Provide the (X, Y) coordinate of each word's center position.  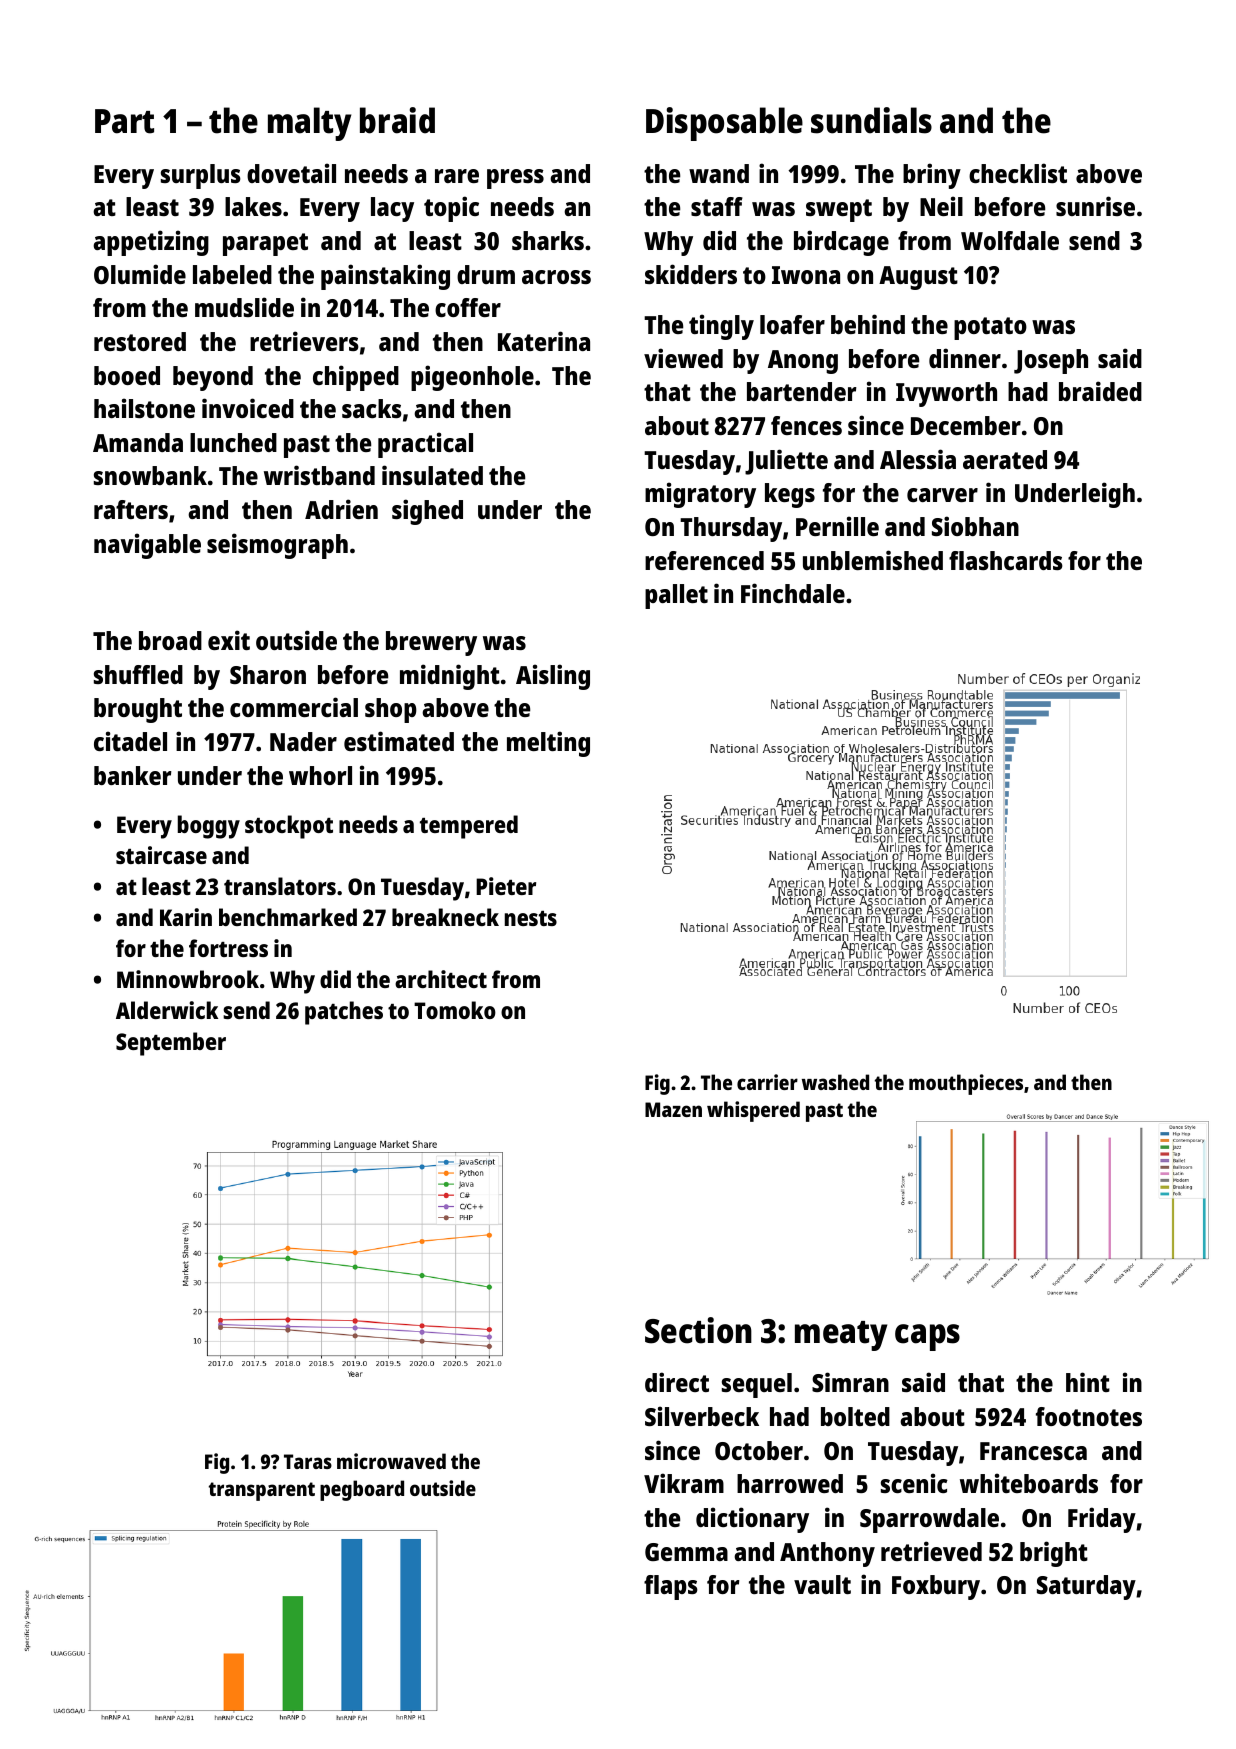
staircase (161, 855)
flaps (671, 1587)
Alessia (918, 459)
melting (548, 744)
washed (835, 1082)
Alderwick (167, 1010)
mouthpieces (966, 1084)
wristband (319, 475)
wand (719, 173)
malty (309, 124)
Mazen (673, 1109)
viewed (683, 358)
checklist (1018, 173)
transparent (262, 1491)
